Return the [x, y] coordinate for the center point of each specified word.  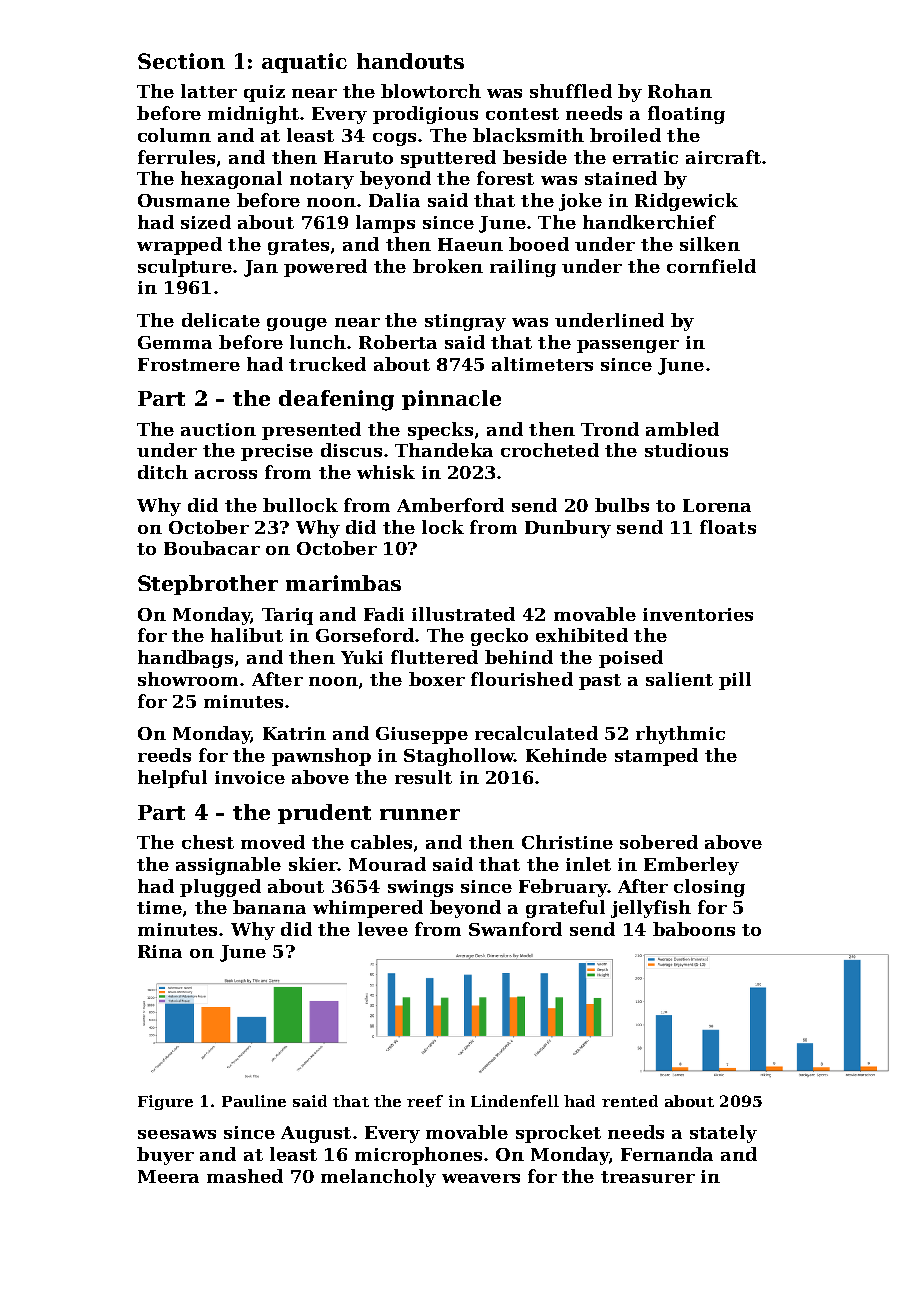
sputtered [448, 159]
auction [218, 429]
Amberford [450, 505]
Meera [168, 1176]
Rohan [680, 91]
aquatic [304, 63]
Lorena [717, 505]
